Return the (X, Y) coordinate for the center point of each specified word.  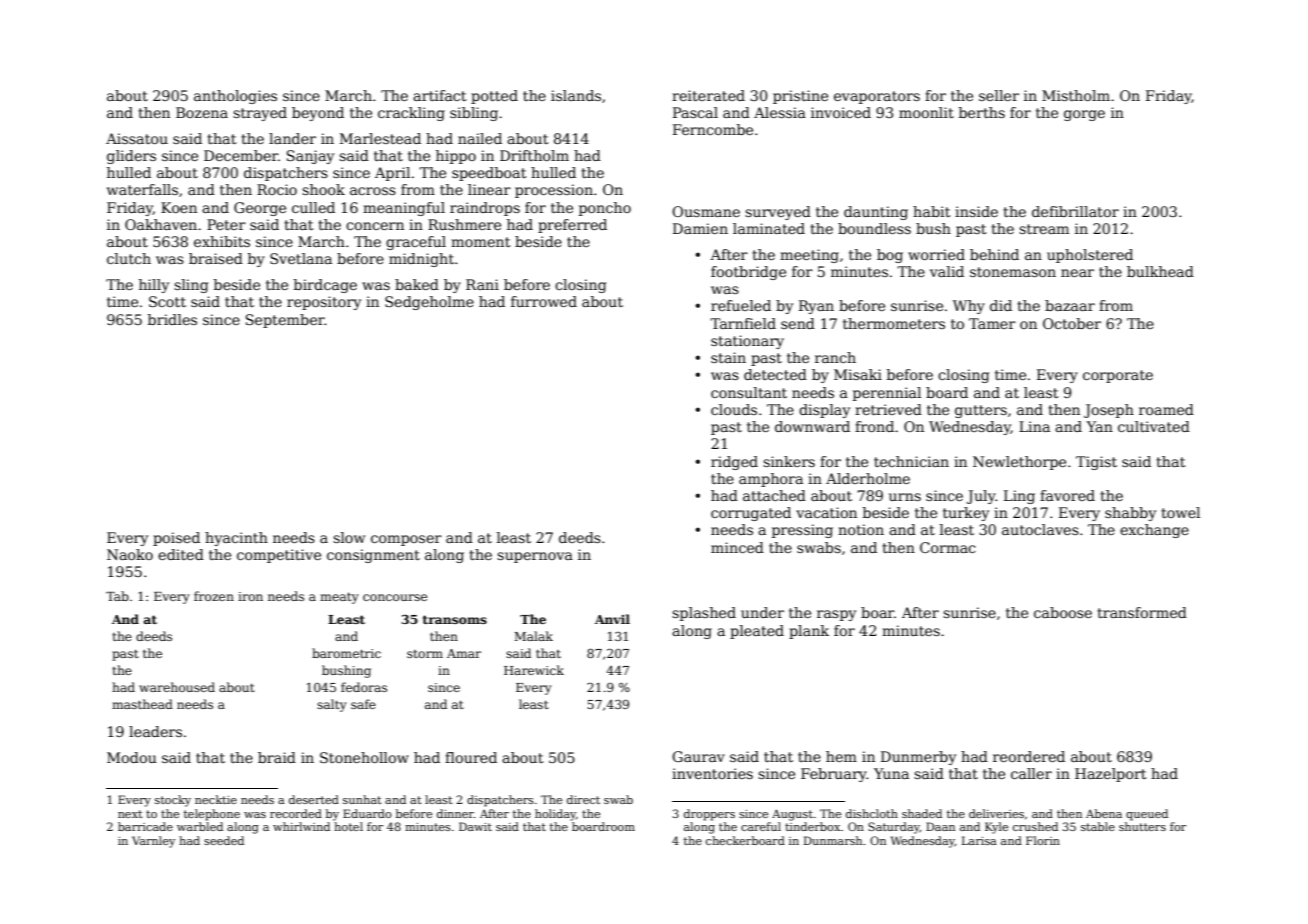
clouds (734, 409)
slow (349, 537)
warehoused (177, 687)
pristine (800, 97)
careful (761, 826)
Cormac (947, 547)
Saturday (894, 828)
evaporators (877, 97)
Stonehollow (364, 757)
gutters (981, 411)
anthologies (235, 97)
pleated (757, 632)
